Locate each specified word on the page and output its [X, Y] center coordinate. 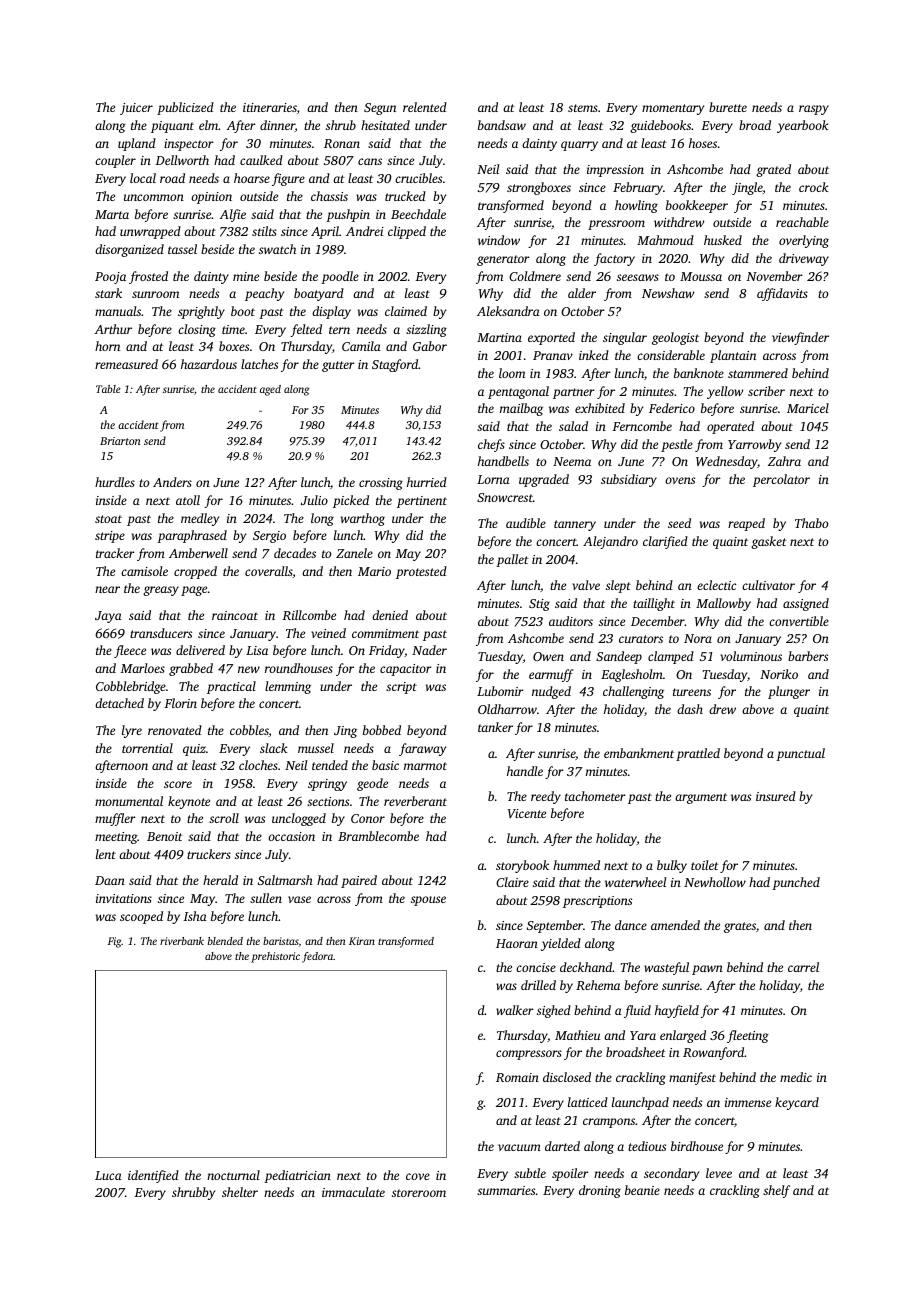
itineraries [270, 107]
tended [330, 765]
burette [728, 107]
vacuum [519, 1147]
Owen [548, 656]
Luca [108, 1175]
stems [583, 108]
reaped [746, 524]
